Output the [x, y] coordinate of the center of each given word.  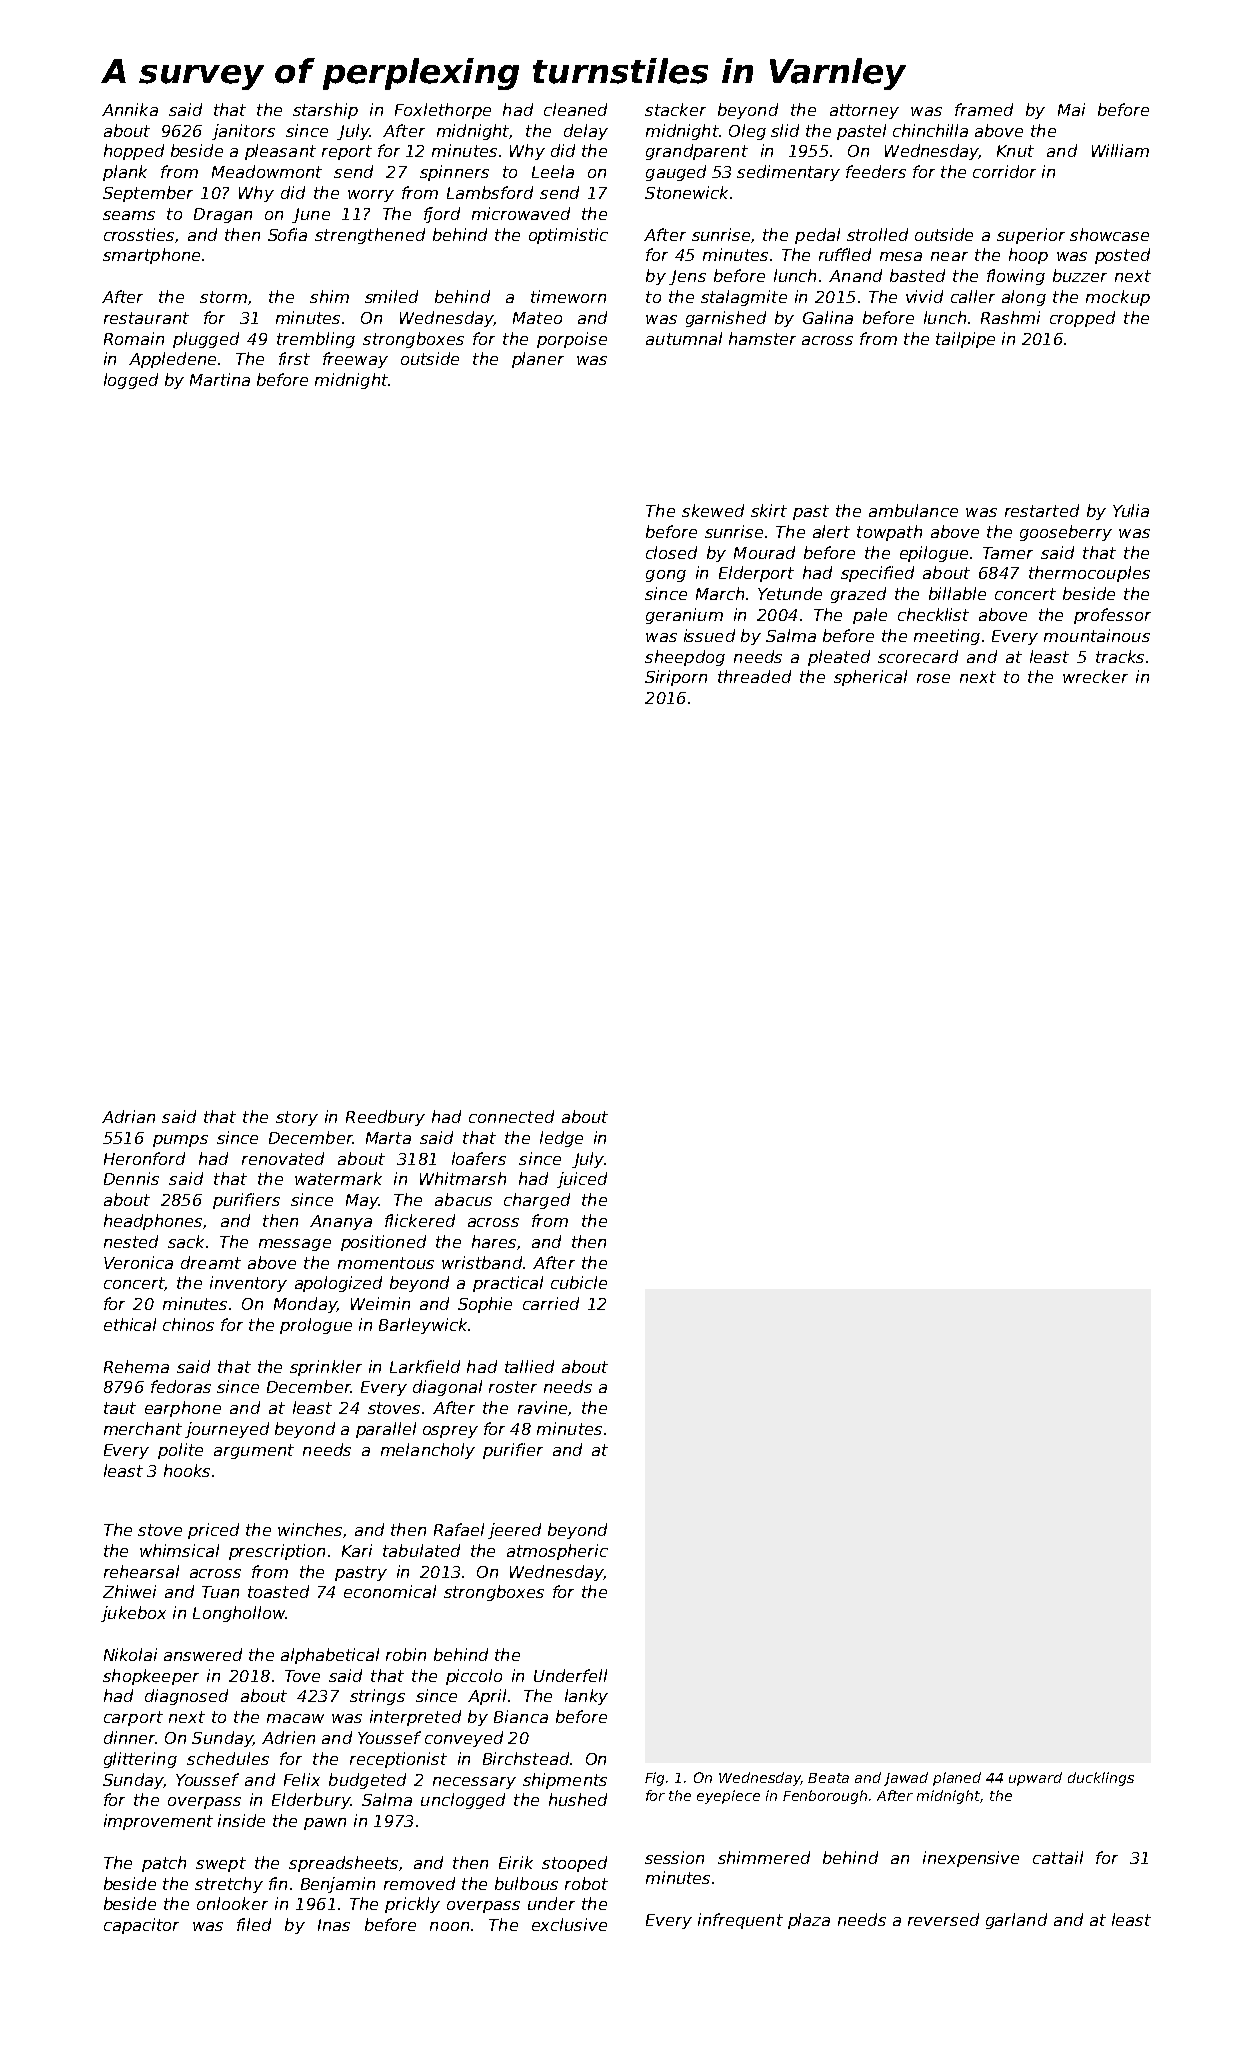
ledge [561, 1139]
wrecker [1095, 676]
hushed [578, 1799]
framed [984, 109]
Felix [302, 1779]
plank [125, 173]
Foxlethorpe [443, 111]
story [297, 1118]
